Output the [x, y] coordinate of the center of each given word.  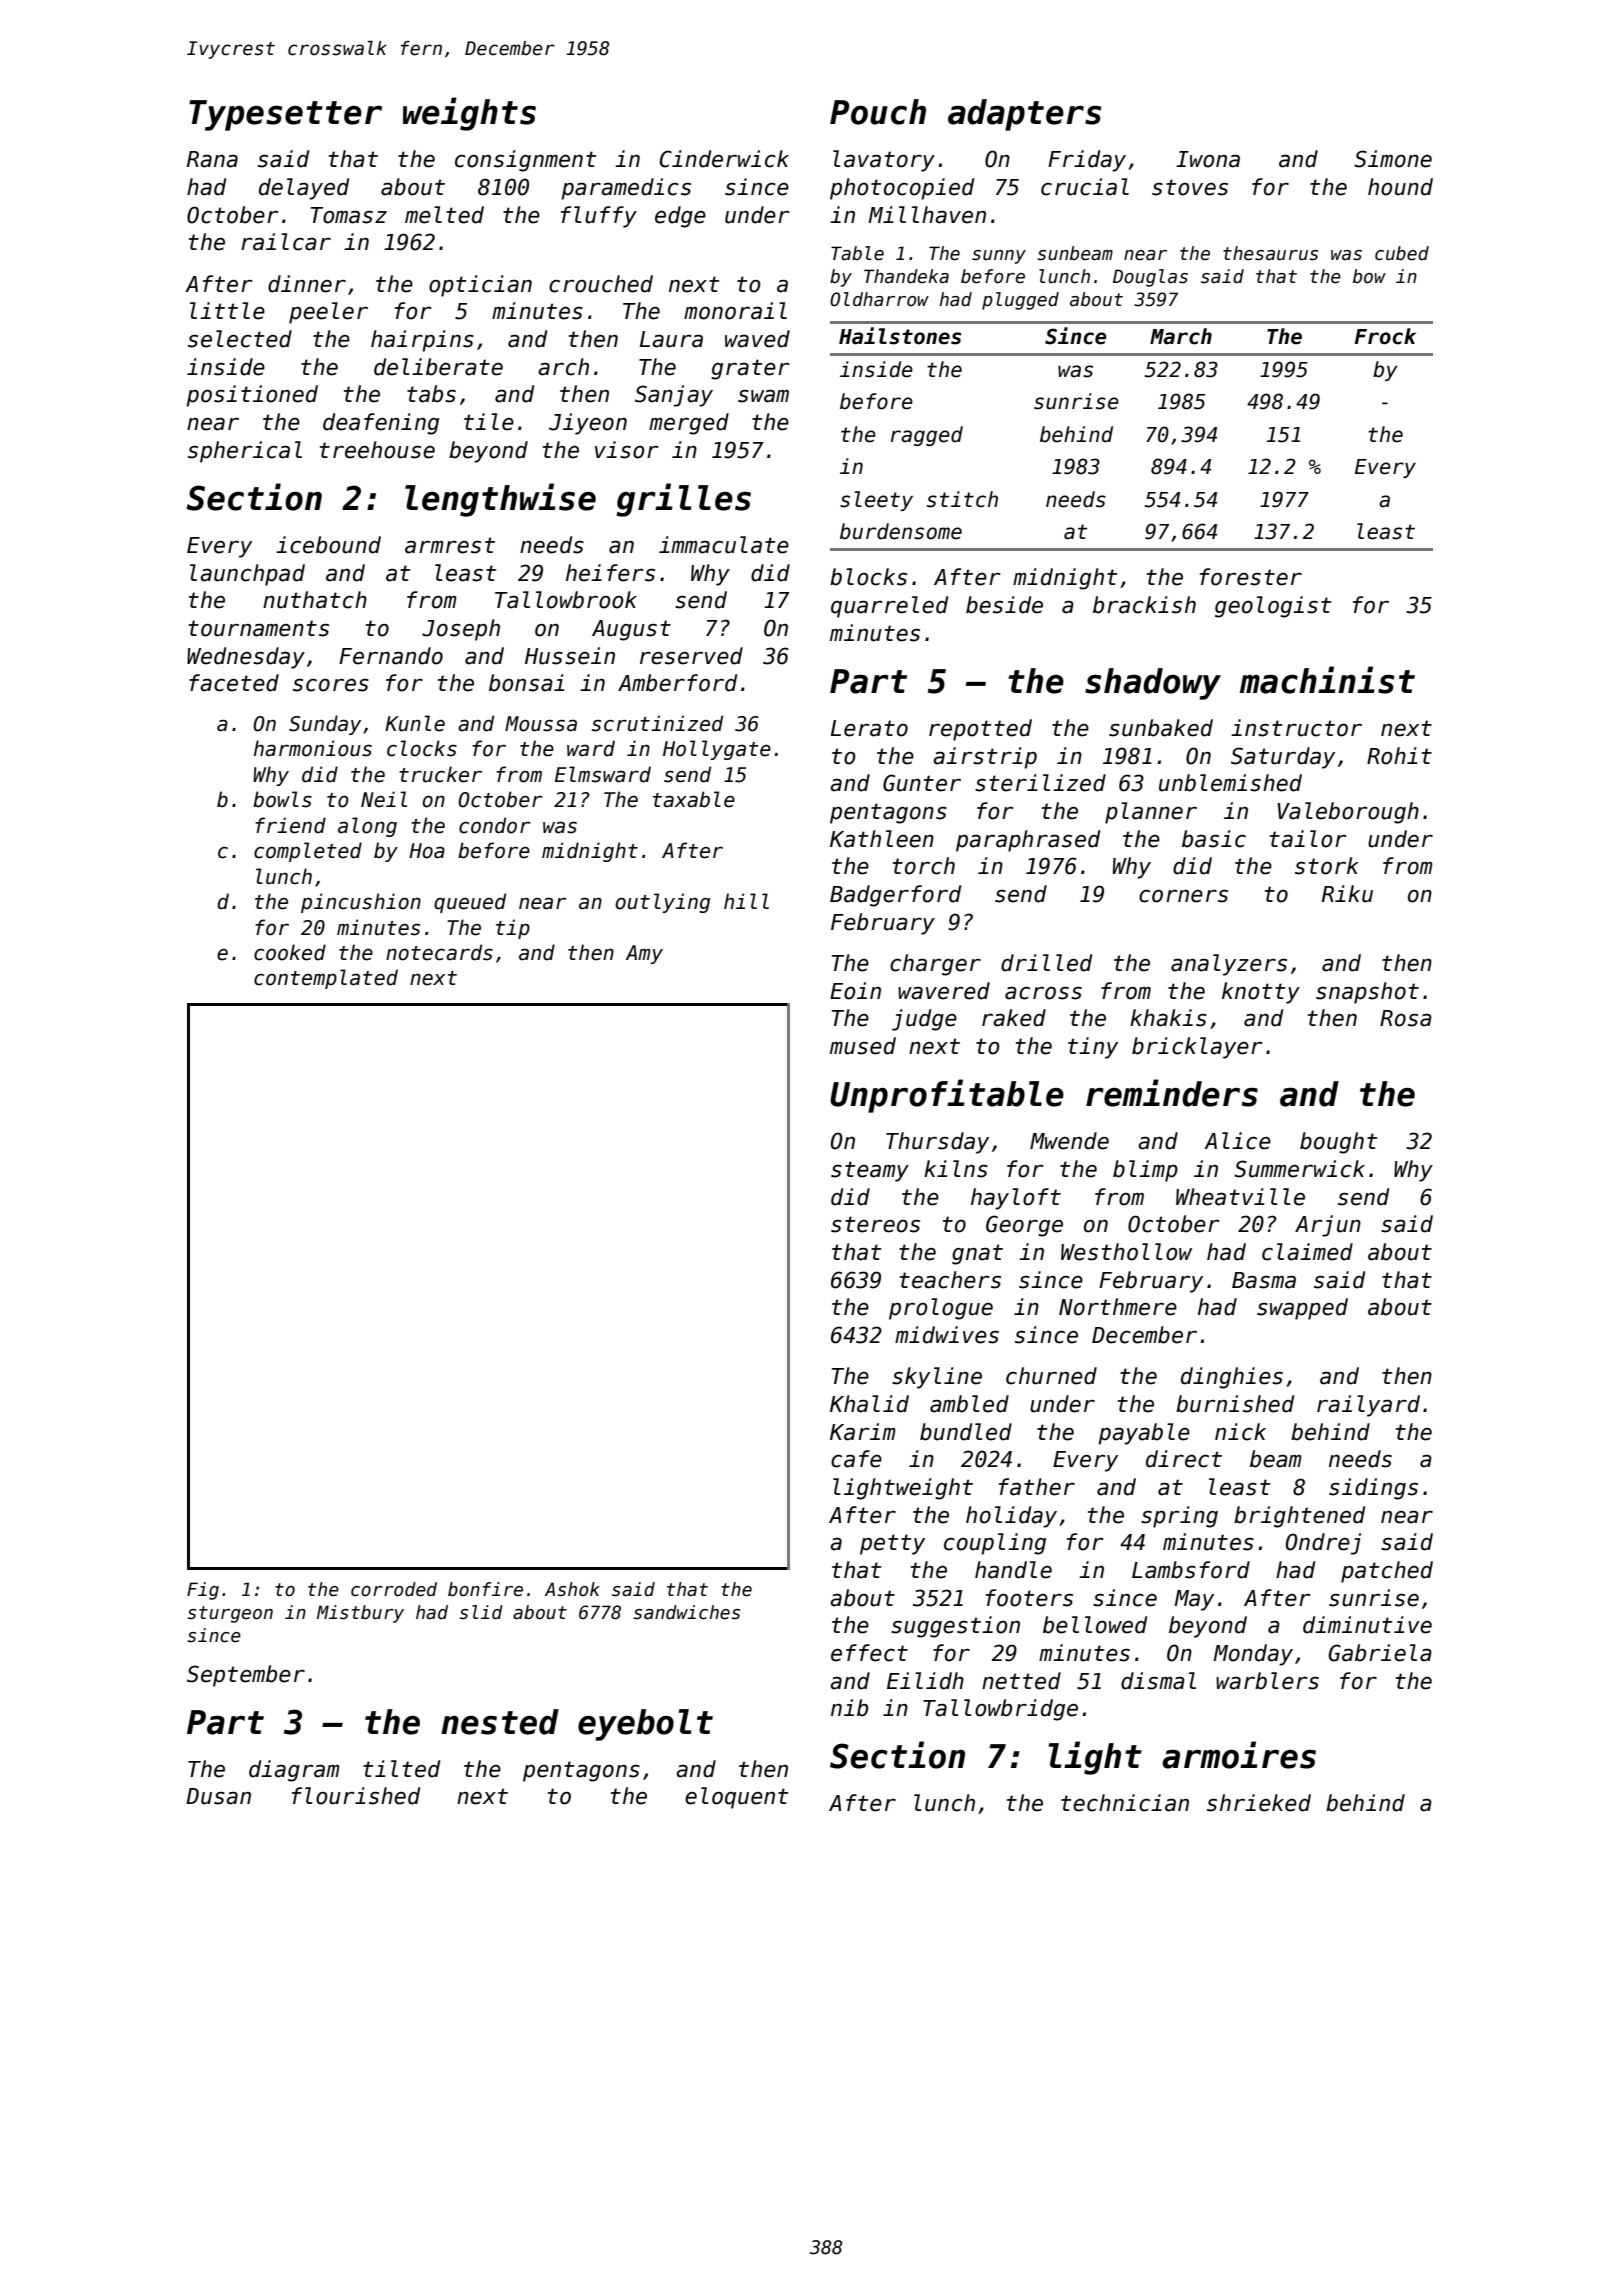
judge [924, 1020]
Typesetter [285, 115]
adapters [1025, 115]
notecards [439, 952]
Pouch [878, 112]
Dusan [218, 1796]
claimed [1307, 1252]
